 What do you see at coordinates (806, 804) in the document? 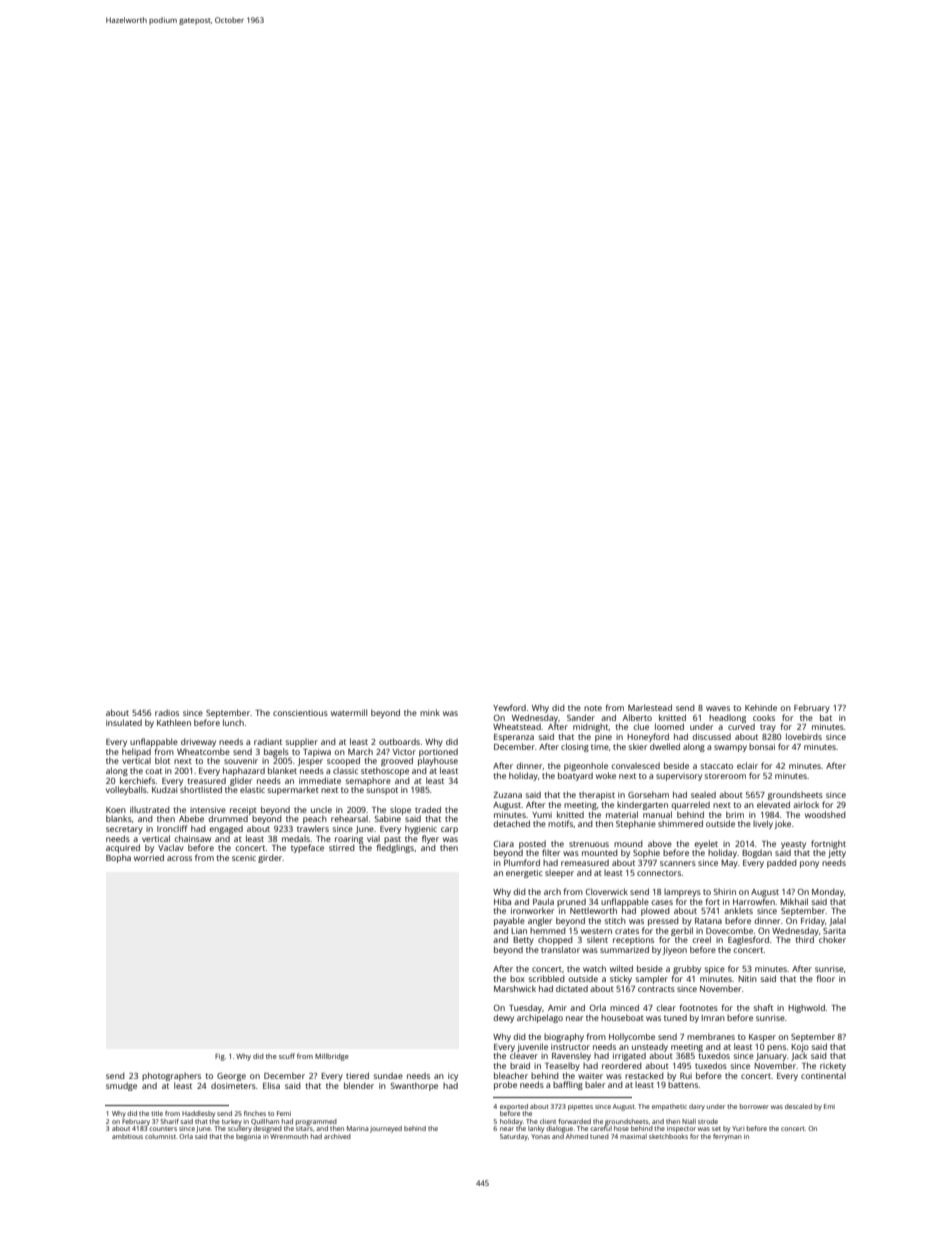
I see `airlock` at bounding box center [806, 804].
